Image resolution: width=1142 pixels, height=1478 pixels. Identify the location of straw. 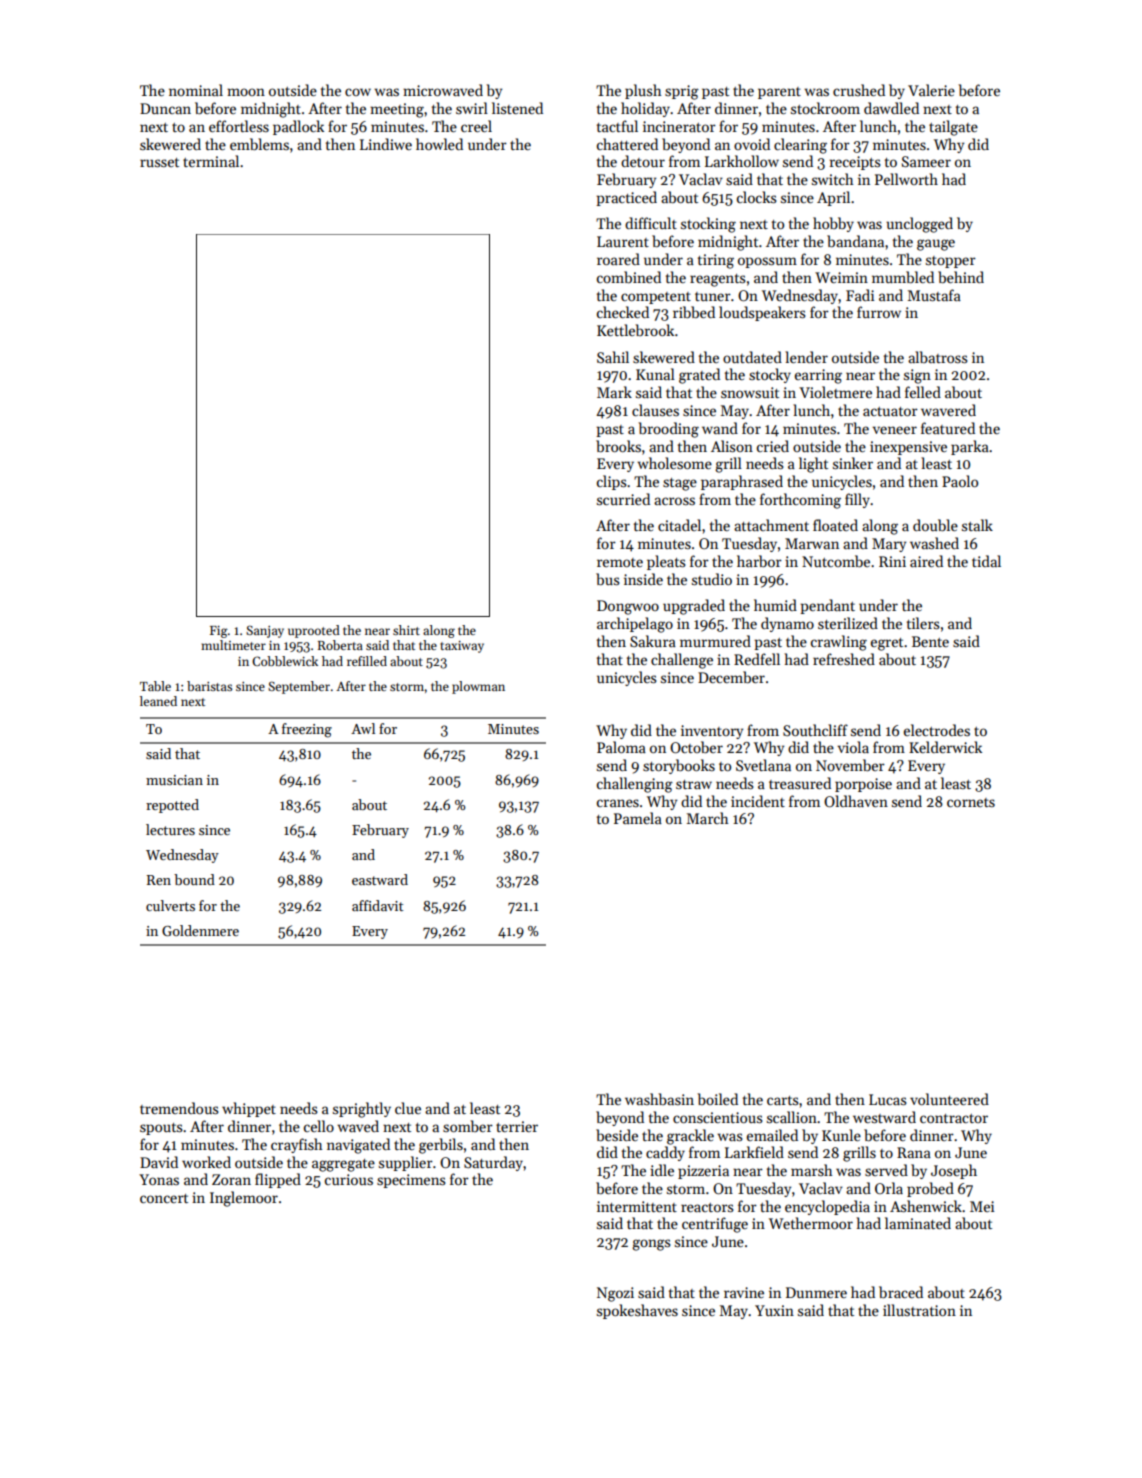
(694, 784).
